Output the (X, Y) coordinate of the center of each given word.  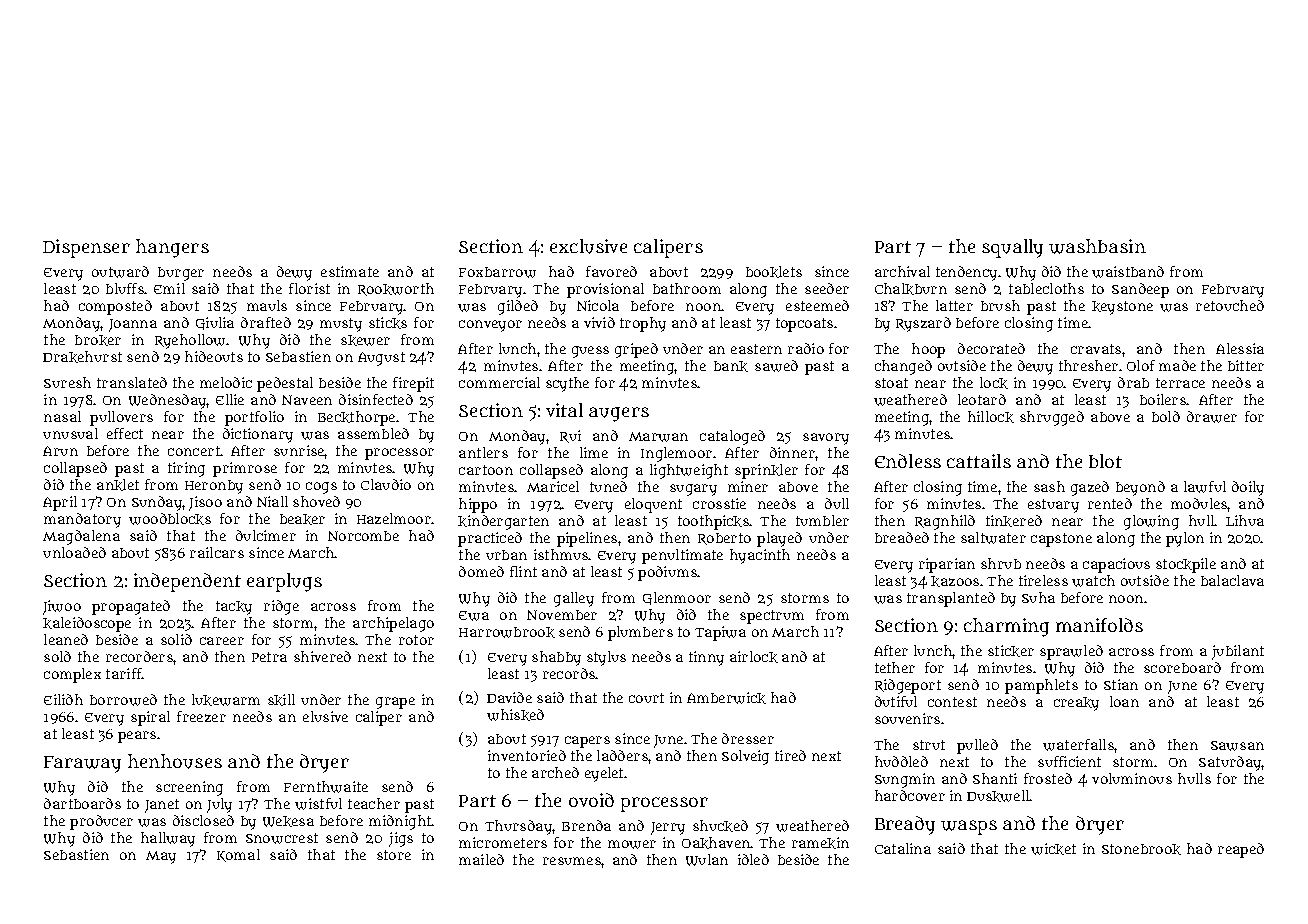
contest (952, 702)
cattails (979, 461)
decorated (991, 348)
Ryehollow (190, 341)
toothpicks (713, 522)
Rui (570, 436)
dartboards (82, 803)
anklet (118, 485)
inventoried (527, 755)
